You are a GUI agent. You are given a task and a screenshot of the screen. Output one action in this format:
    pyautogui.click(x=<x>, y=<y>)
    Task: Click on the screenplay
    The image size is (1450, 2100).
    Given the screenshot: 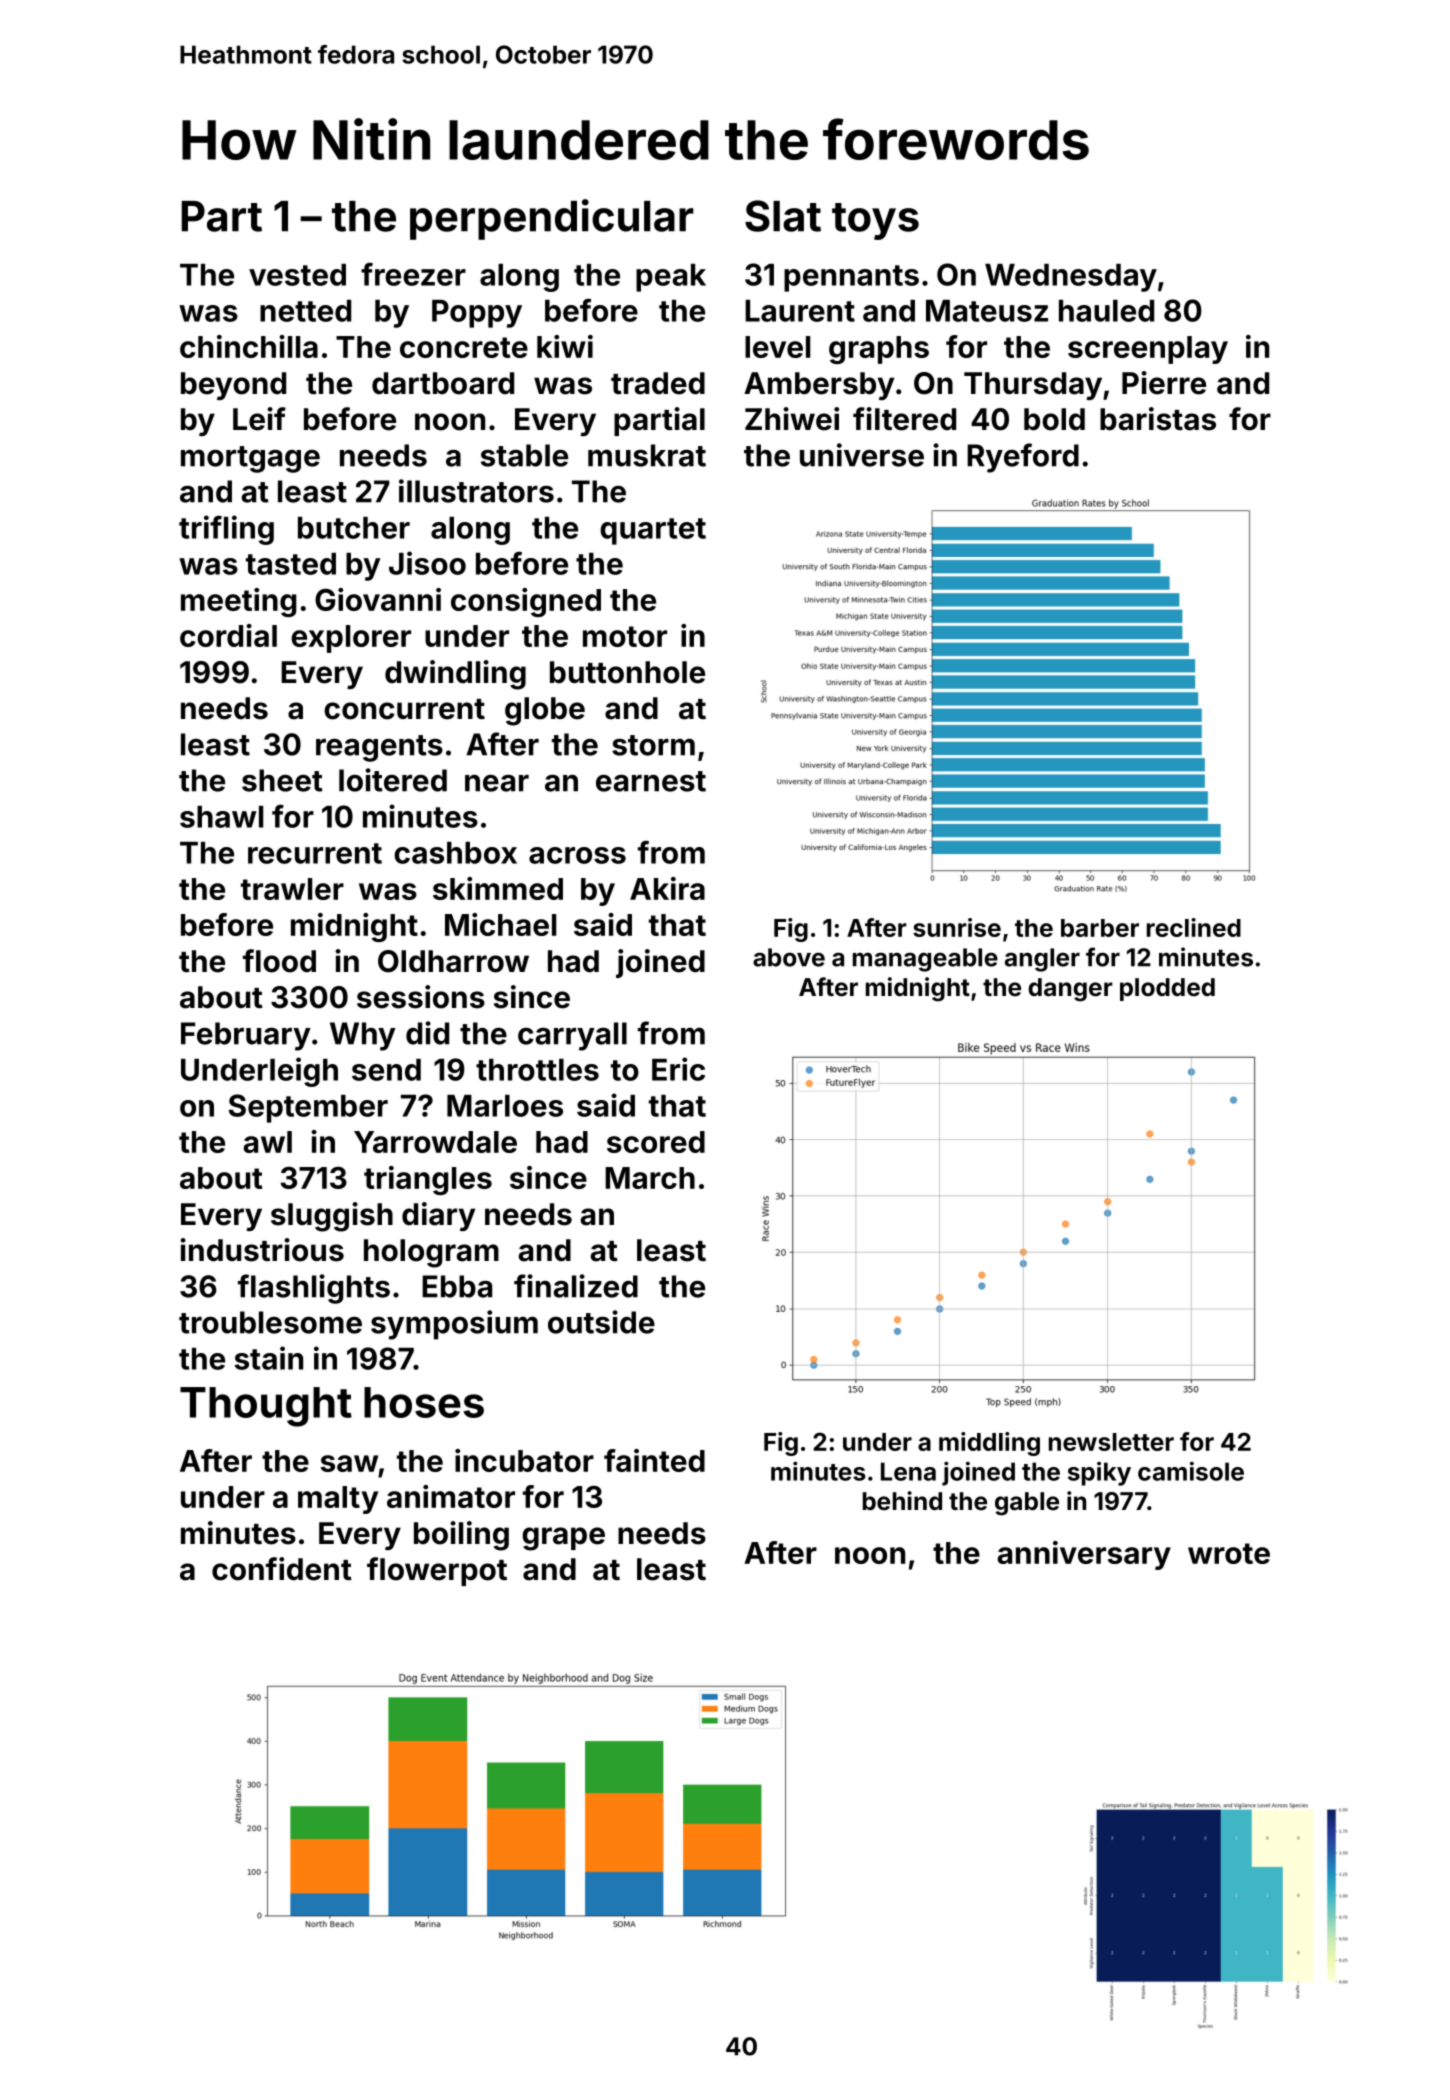 What is the action you would take?
    pyautogui.click(x=1148, y=350)
